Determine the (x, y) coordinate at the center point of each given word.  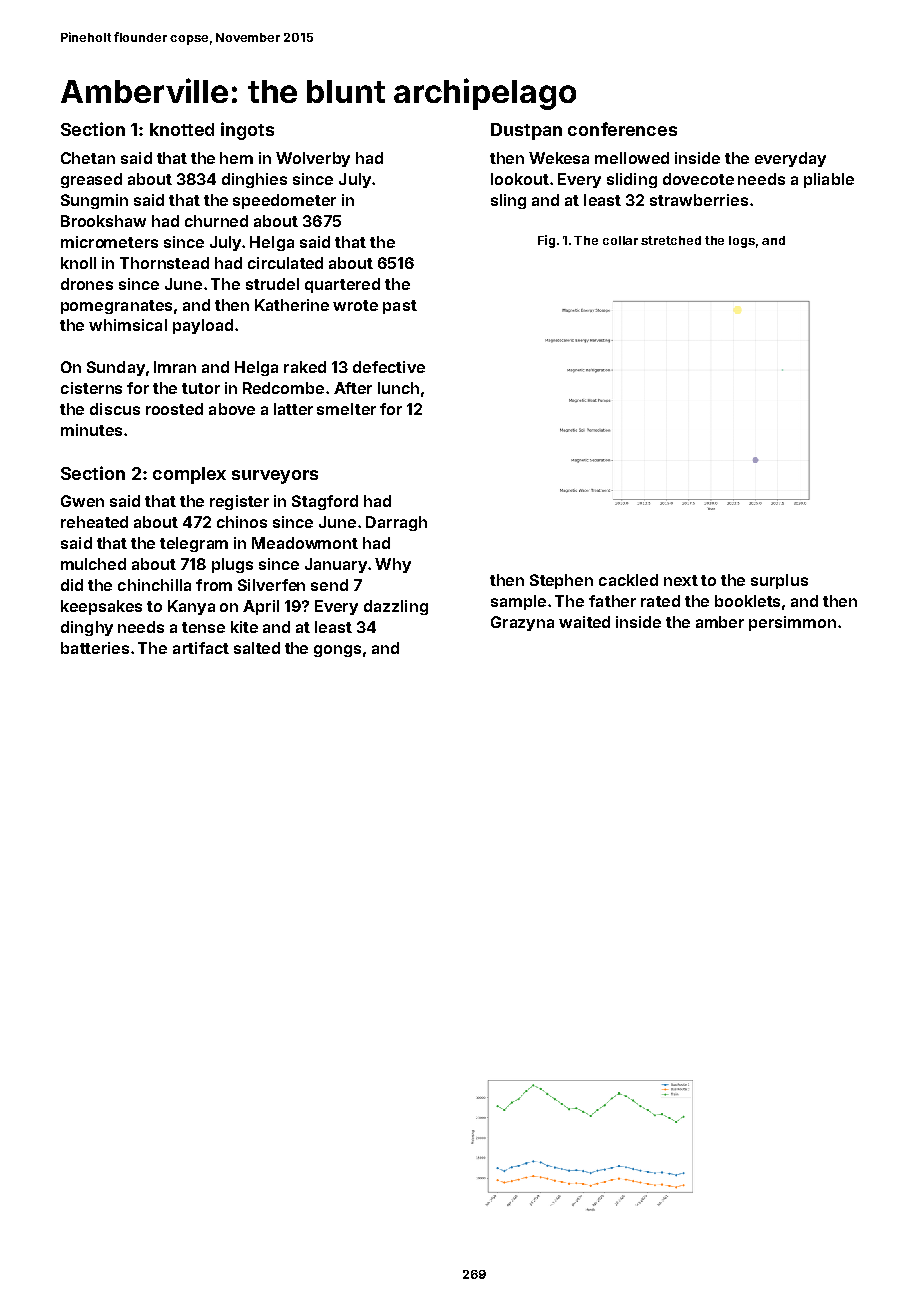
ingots (247, 131)
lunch (398, 388)
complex (189, 475)
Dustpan (526, 131)
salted (257, 648)
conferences (622, 129)
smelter (346, 409)
